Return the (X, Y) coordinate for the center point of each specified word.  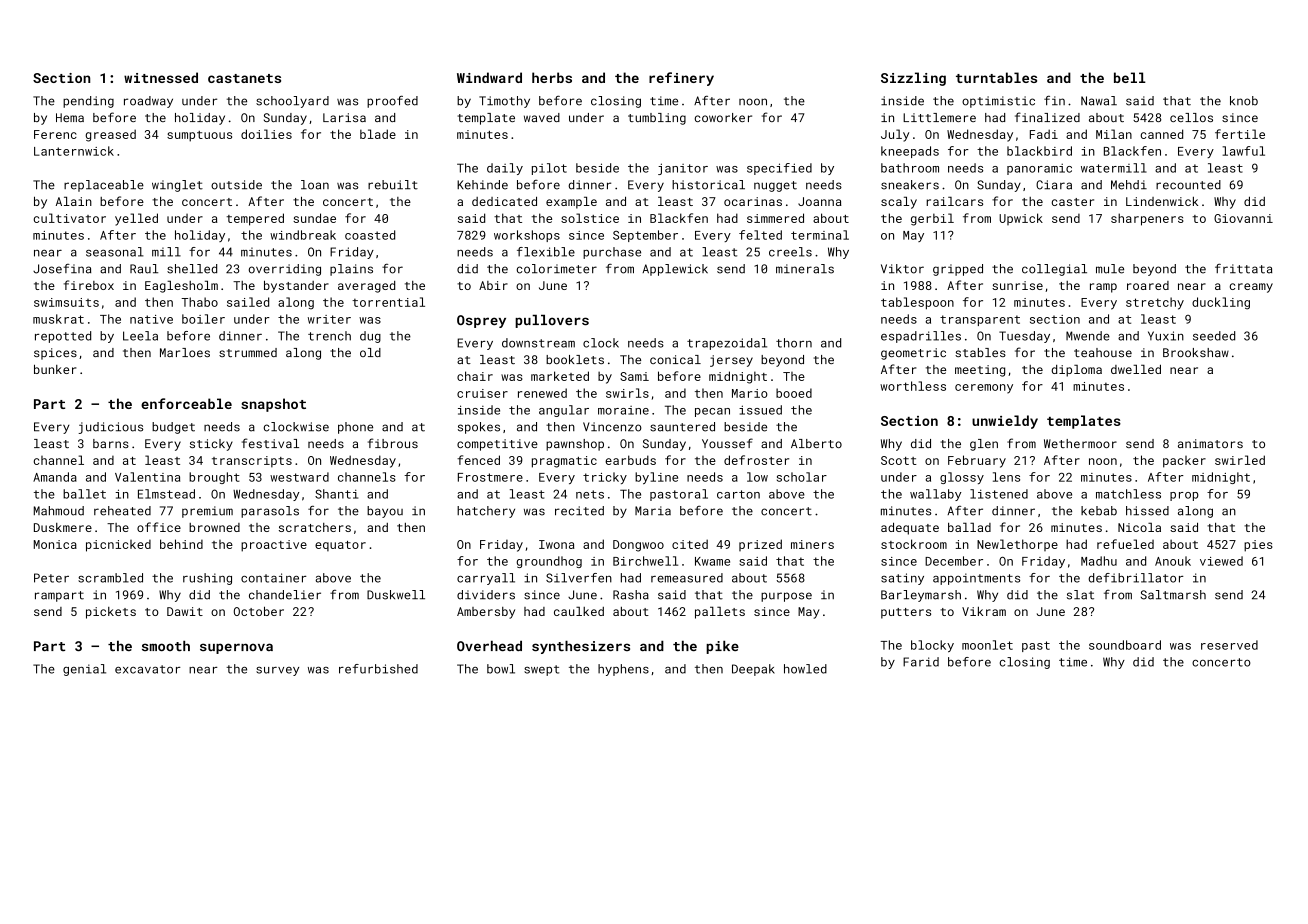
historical (708, 185)
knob (1244, 101)
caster (1072, 202)
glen (984, 445)
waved (542, 117)
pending (88, 102)
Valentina (147, 477)
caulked (579, 611)
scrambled (110, 578)
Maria (653, 511)
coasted (370, 235)
